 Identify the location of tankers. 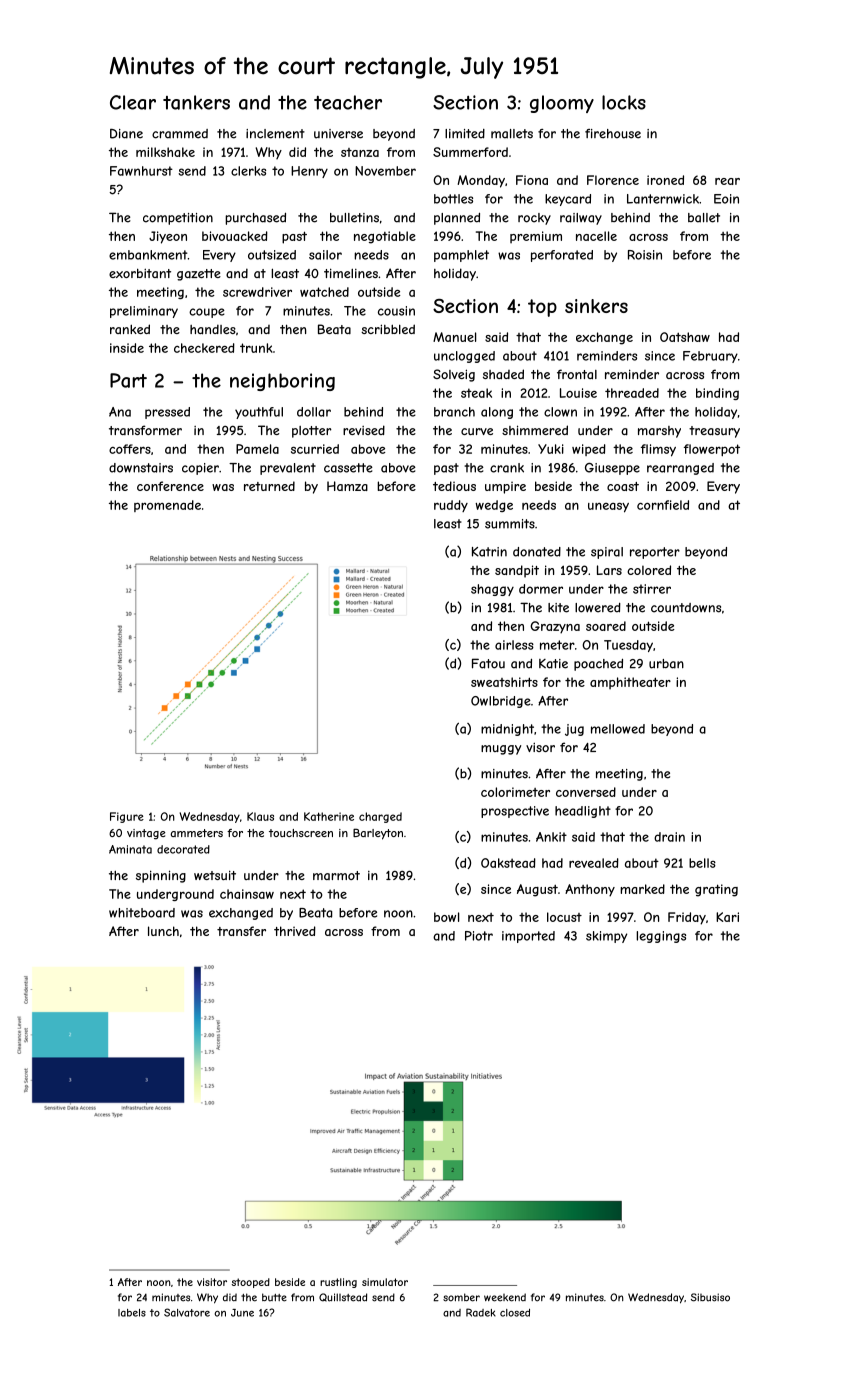
(196, 102).
